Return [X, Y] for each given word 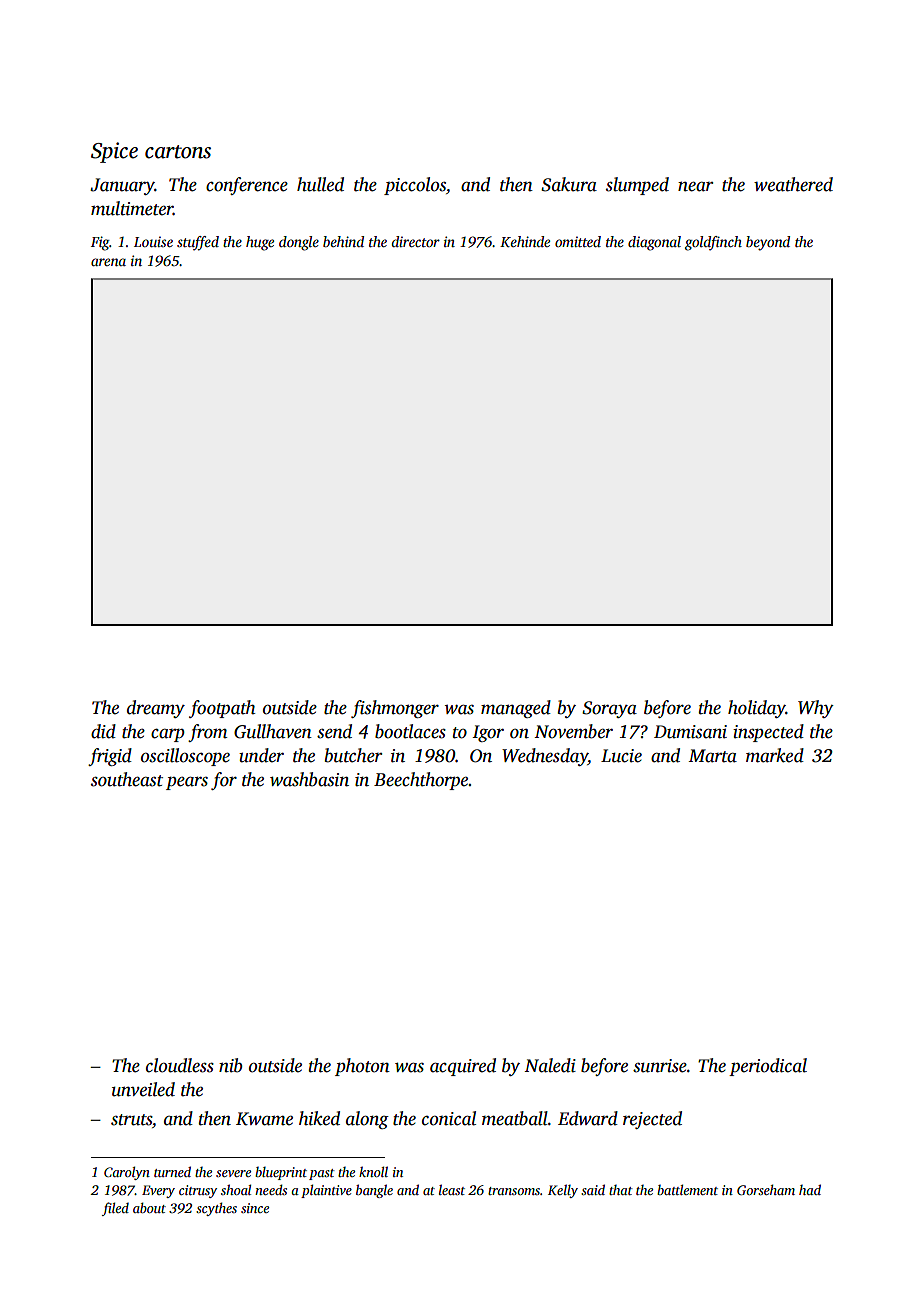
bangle [374, 1191]
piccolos [415, 186]
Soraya [609, 709]
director [415, 241]
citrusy [198, 1191]
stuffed [198, 243]
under [261, 755]
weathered [793, 184]
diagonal [654, 243]
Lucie [621, 756]
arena [108, 262]
